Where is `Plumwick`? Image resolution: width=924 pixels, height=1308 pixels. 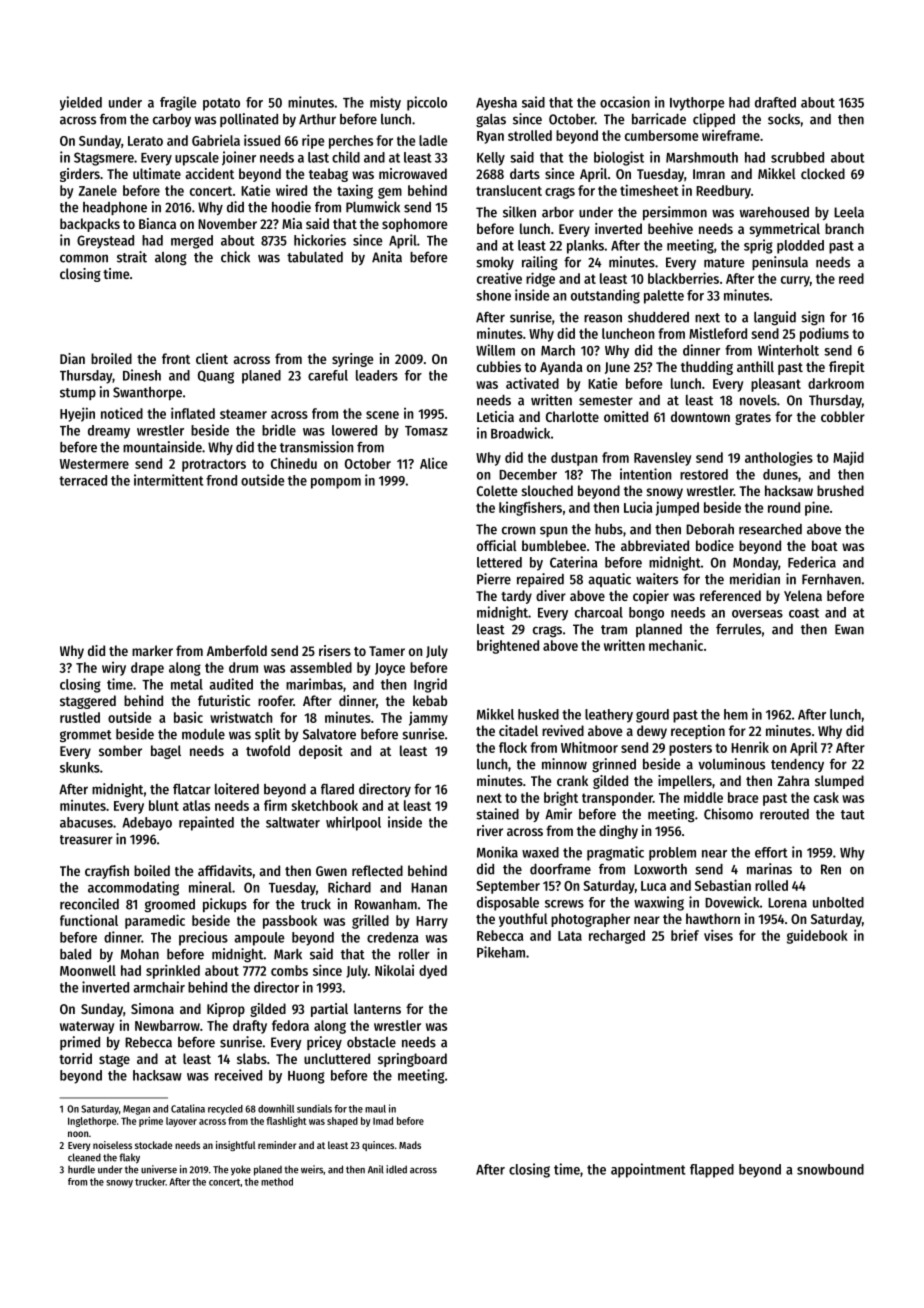
Plumwick is located at coordinates (373, 207).
